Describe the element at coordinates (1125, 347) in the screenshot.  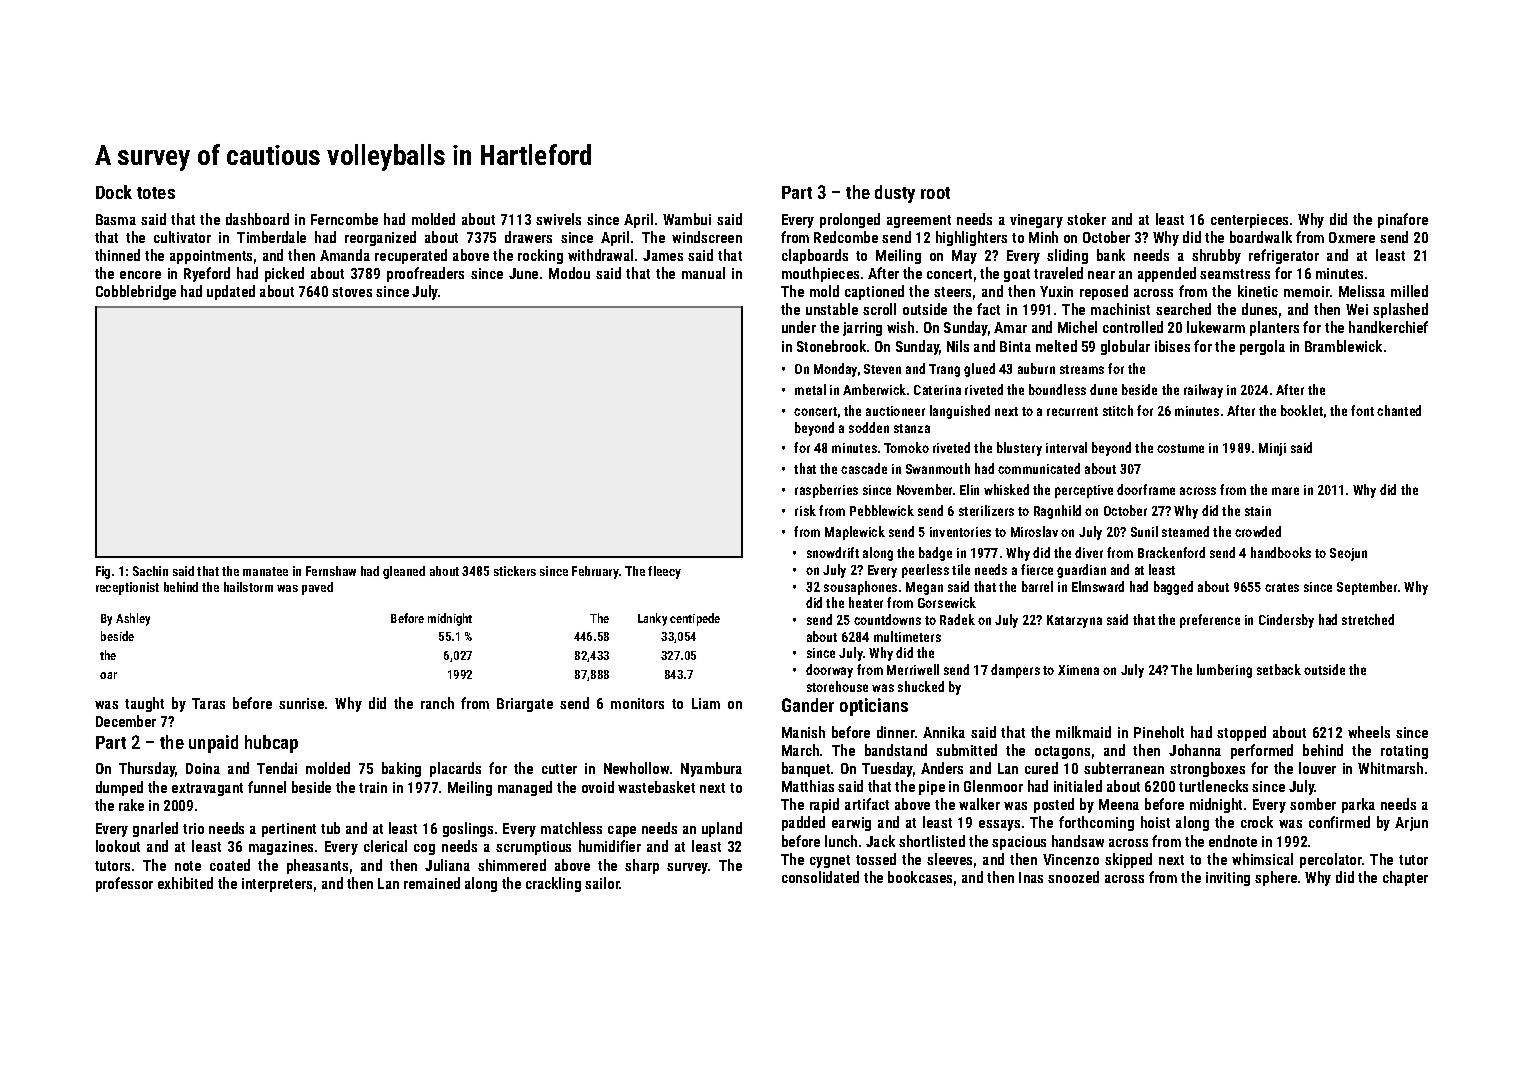
I see `globular` at that location.
